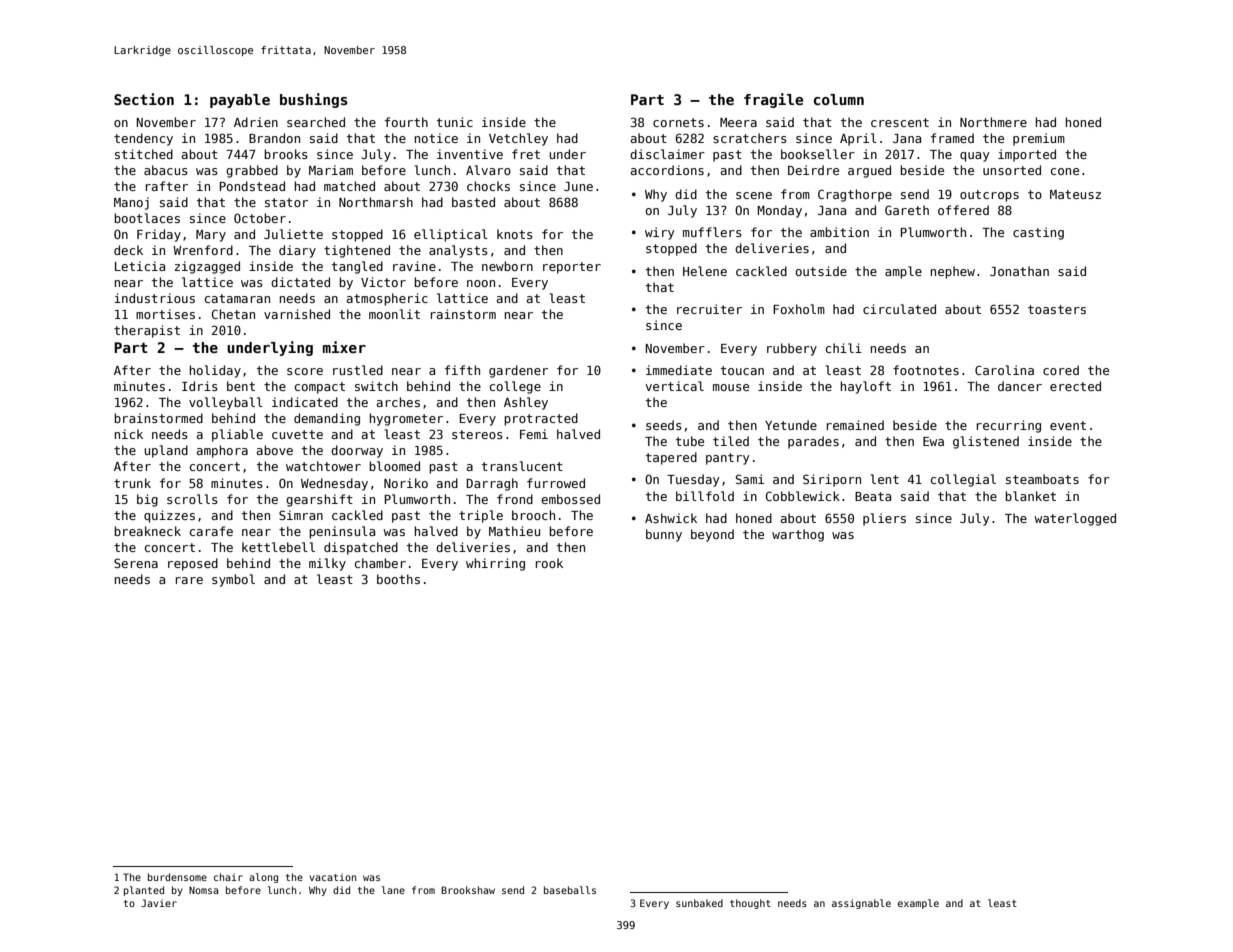  I want to click on Juliette, so click(293, 234).
